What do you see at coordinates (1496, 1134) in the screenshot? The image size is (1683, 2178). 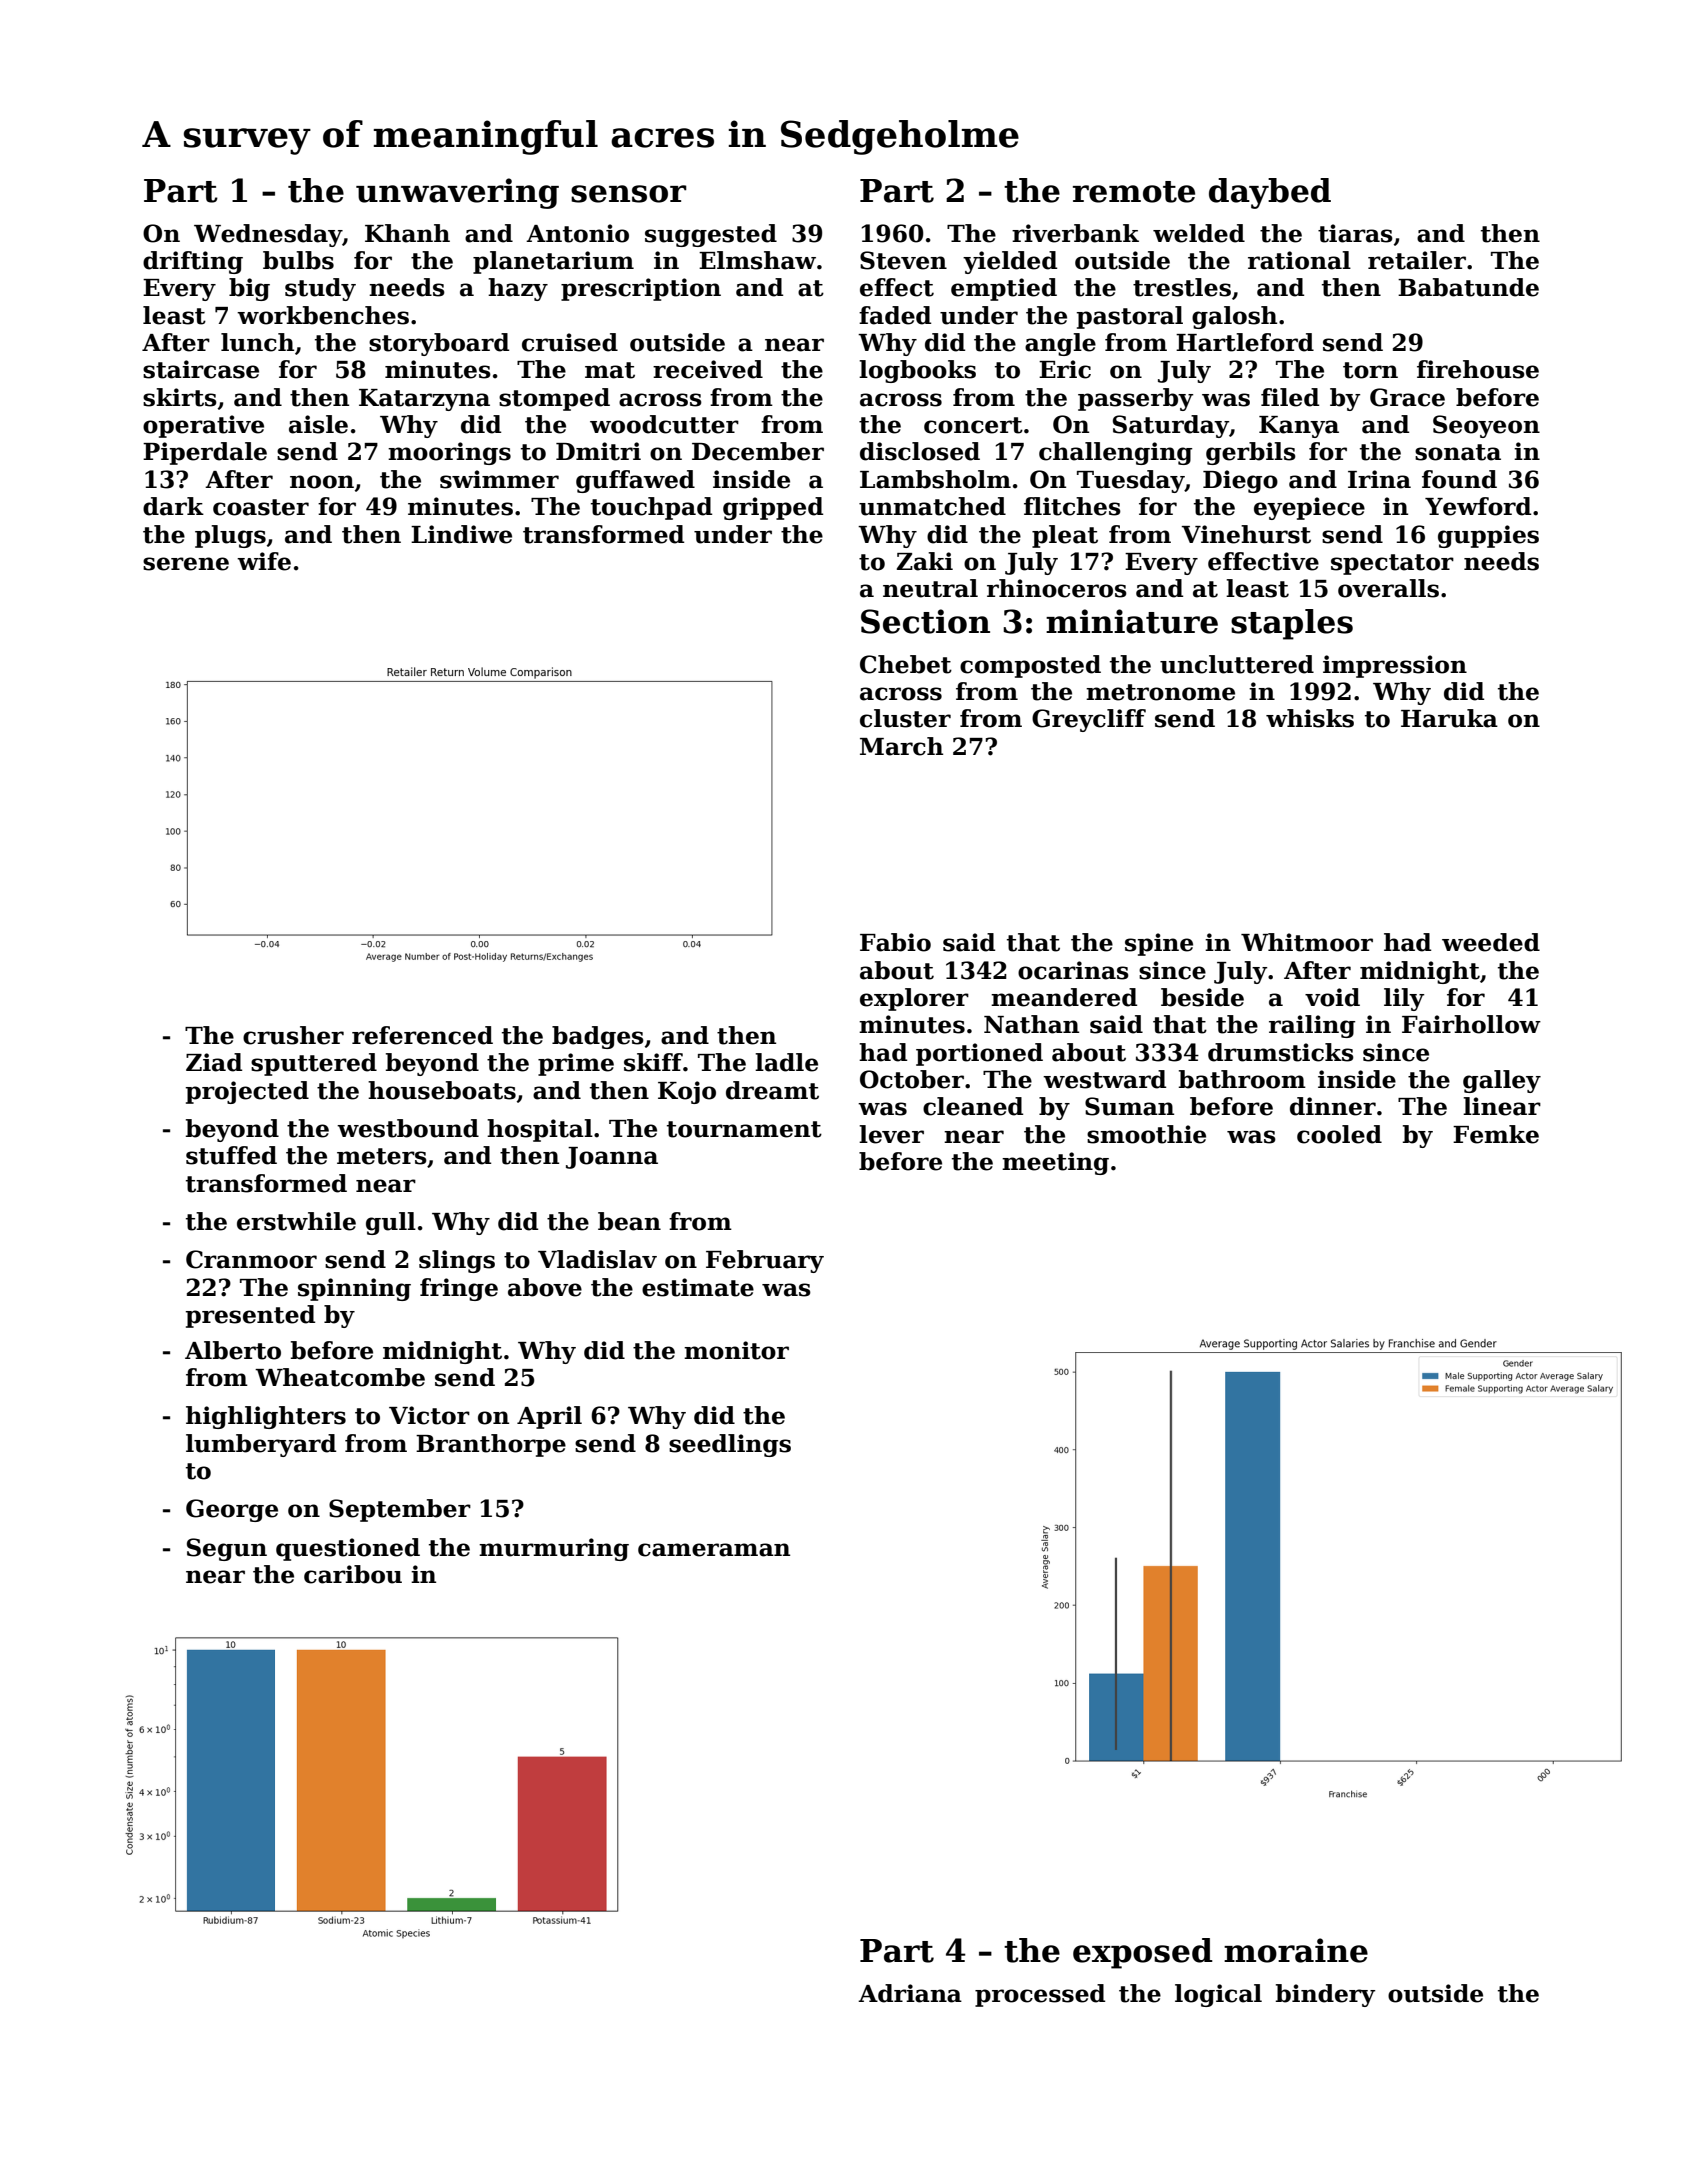 I see `Femke` at bounding box center [1496, 1134].
